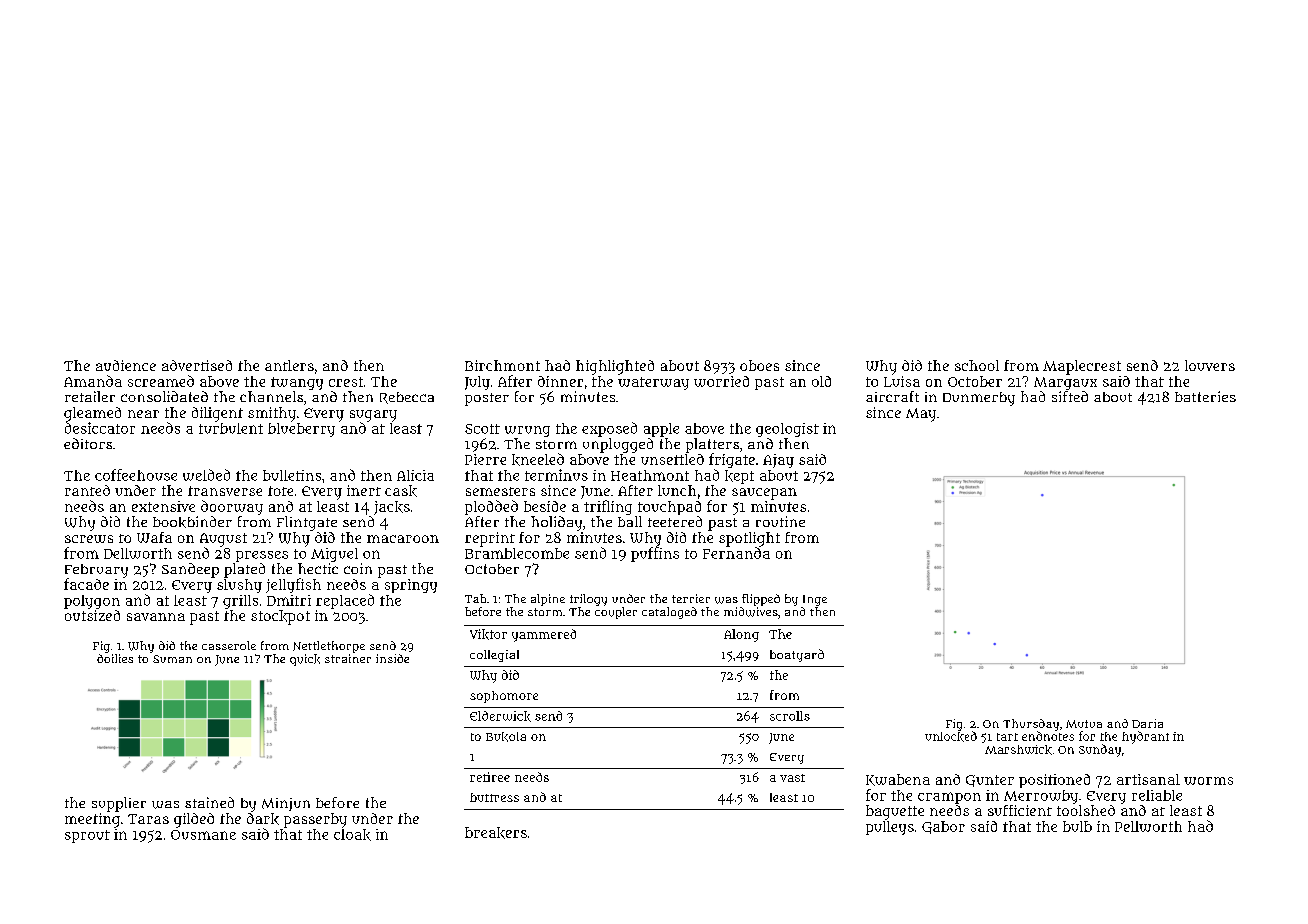 This document has width=1308, height=924. Describe the element at coordinates (271, 396) in the document. I see `channels` at that location.
